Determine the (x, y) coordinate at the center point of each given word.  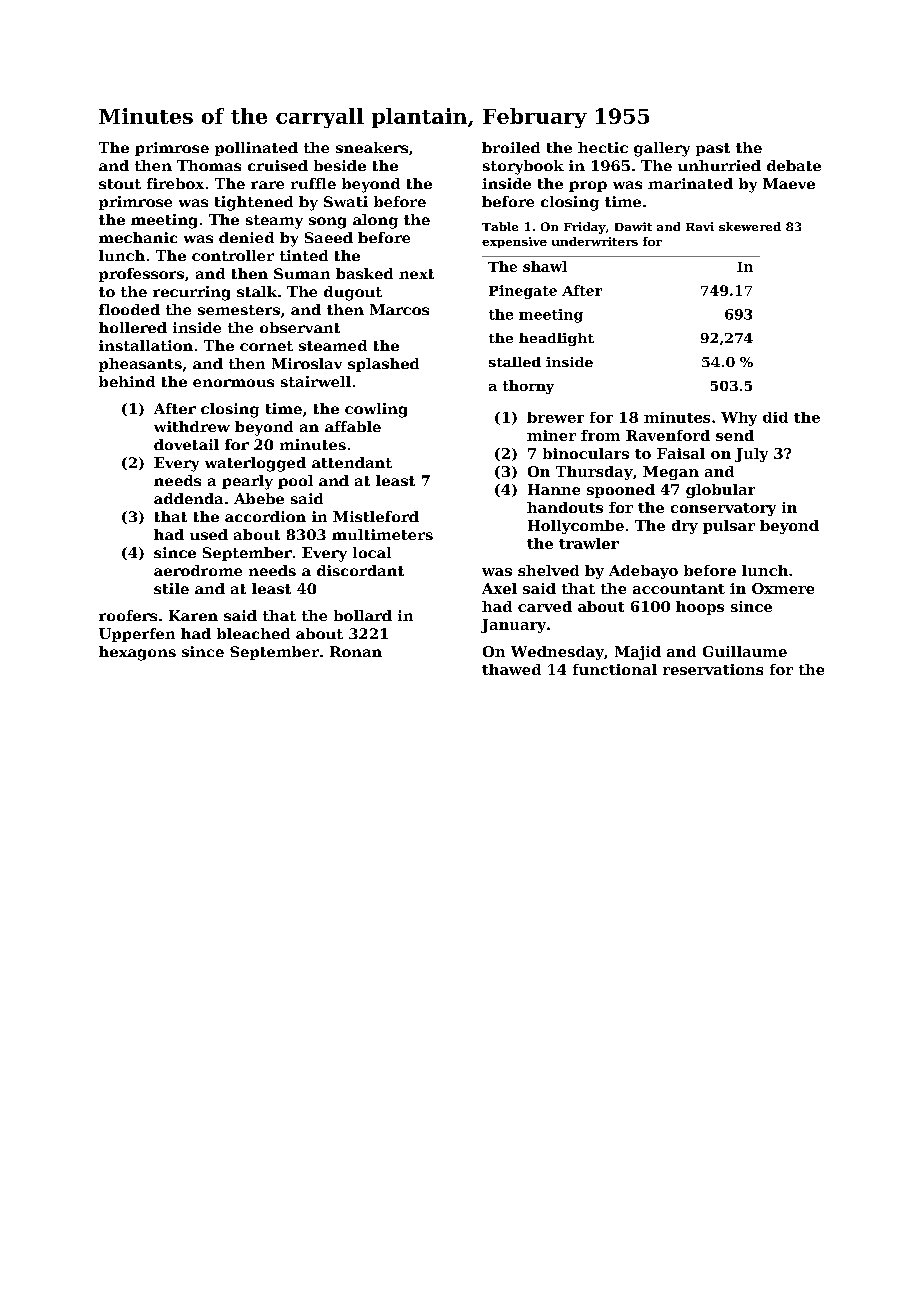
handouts (565, 507)
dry (685, 527)
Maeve (789, 183)
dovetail (186, 444)
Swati (346, 201)
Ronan (356, 651)
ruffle (313, 183)
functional (615, 669)
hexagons (137, 653)
